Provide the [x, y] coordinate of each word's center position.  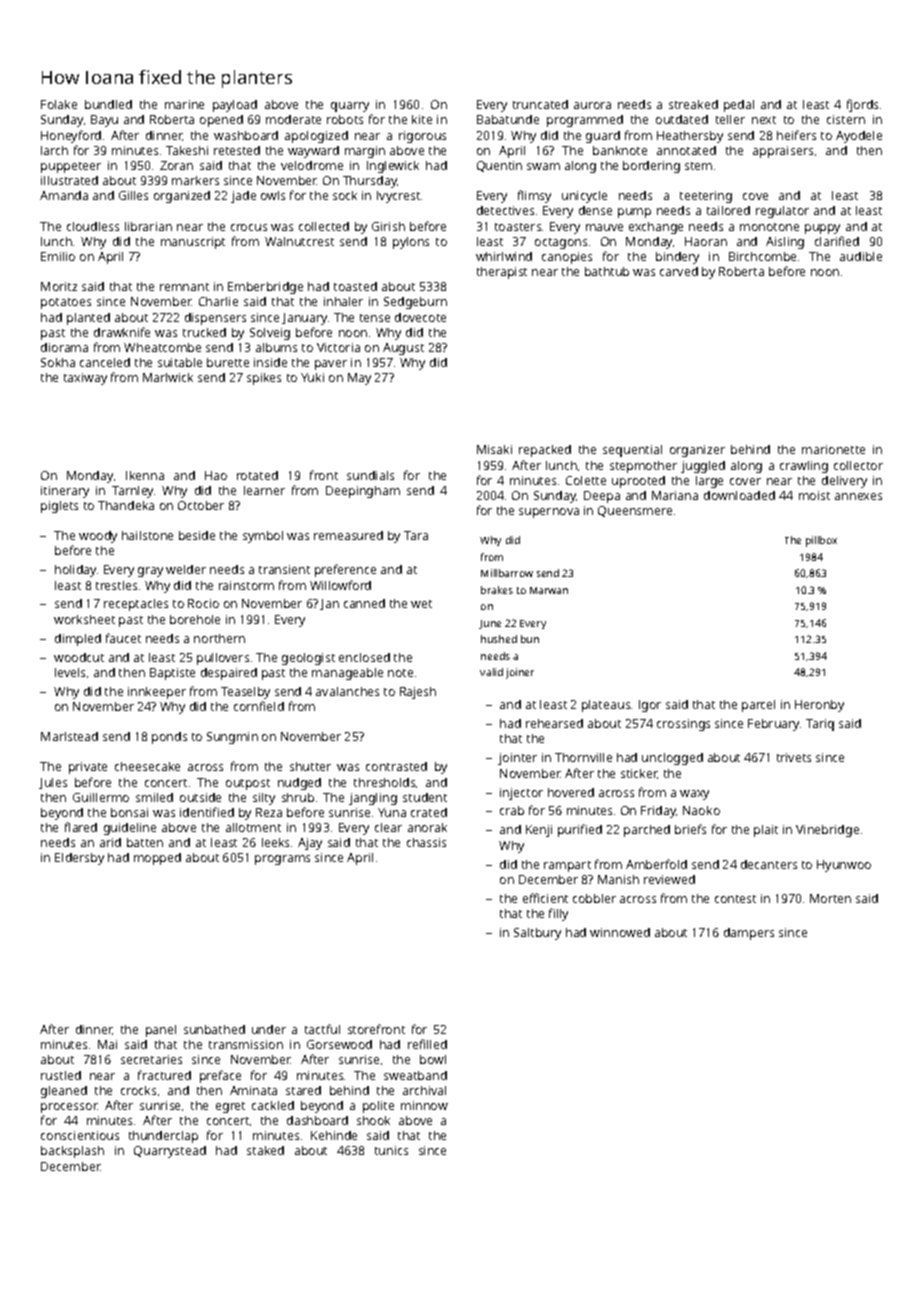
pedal [739, 106]
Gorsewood [339, 1044]
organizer [697, 451]
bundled [108, 104]
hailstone [147, 535]
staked [265, 1150]
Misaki [494, 449]
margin [365, 152]
